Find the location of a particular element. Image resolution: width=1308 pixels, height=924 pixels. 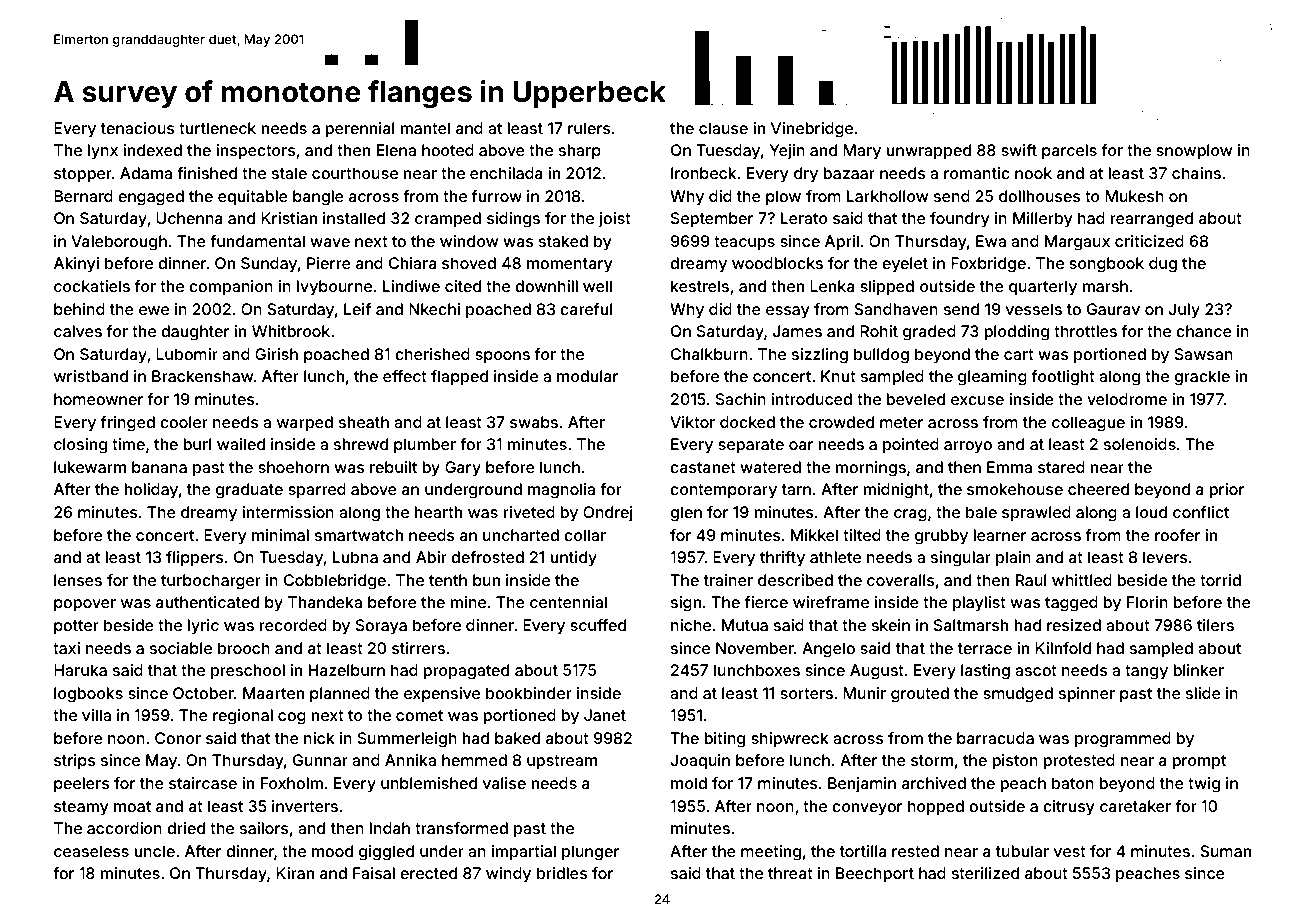

niche is located at coordinates (691, 625).
